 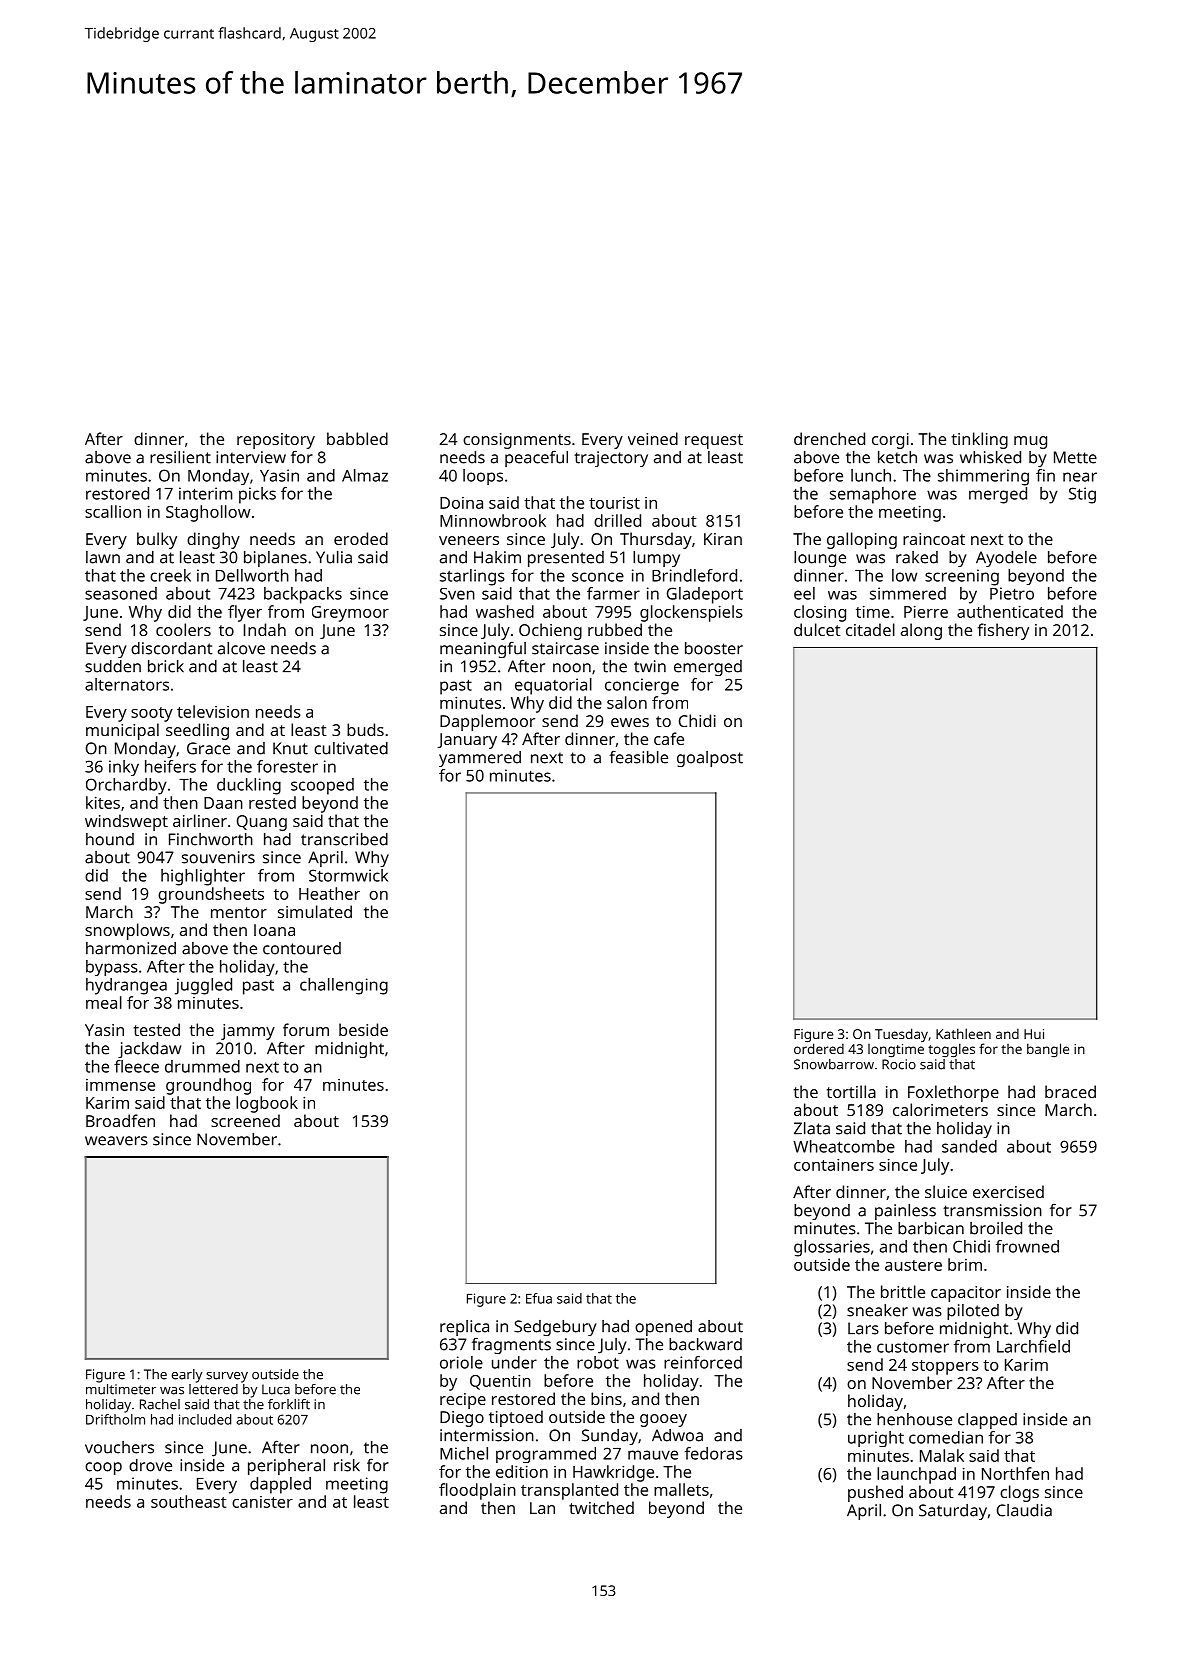 What do you see at coordinates (934, 539) in the screenshot?
I see `raincoat` at bounding box center [934, 539].
